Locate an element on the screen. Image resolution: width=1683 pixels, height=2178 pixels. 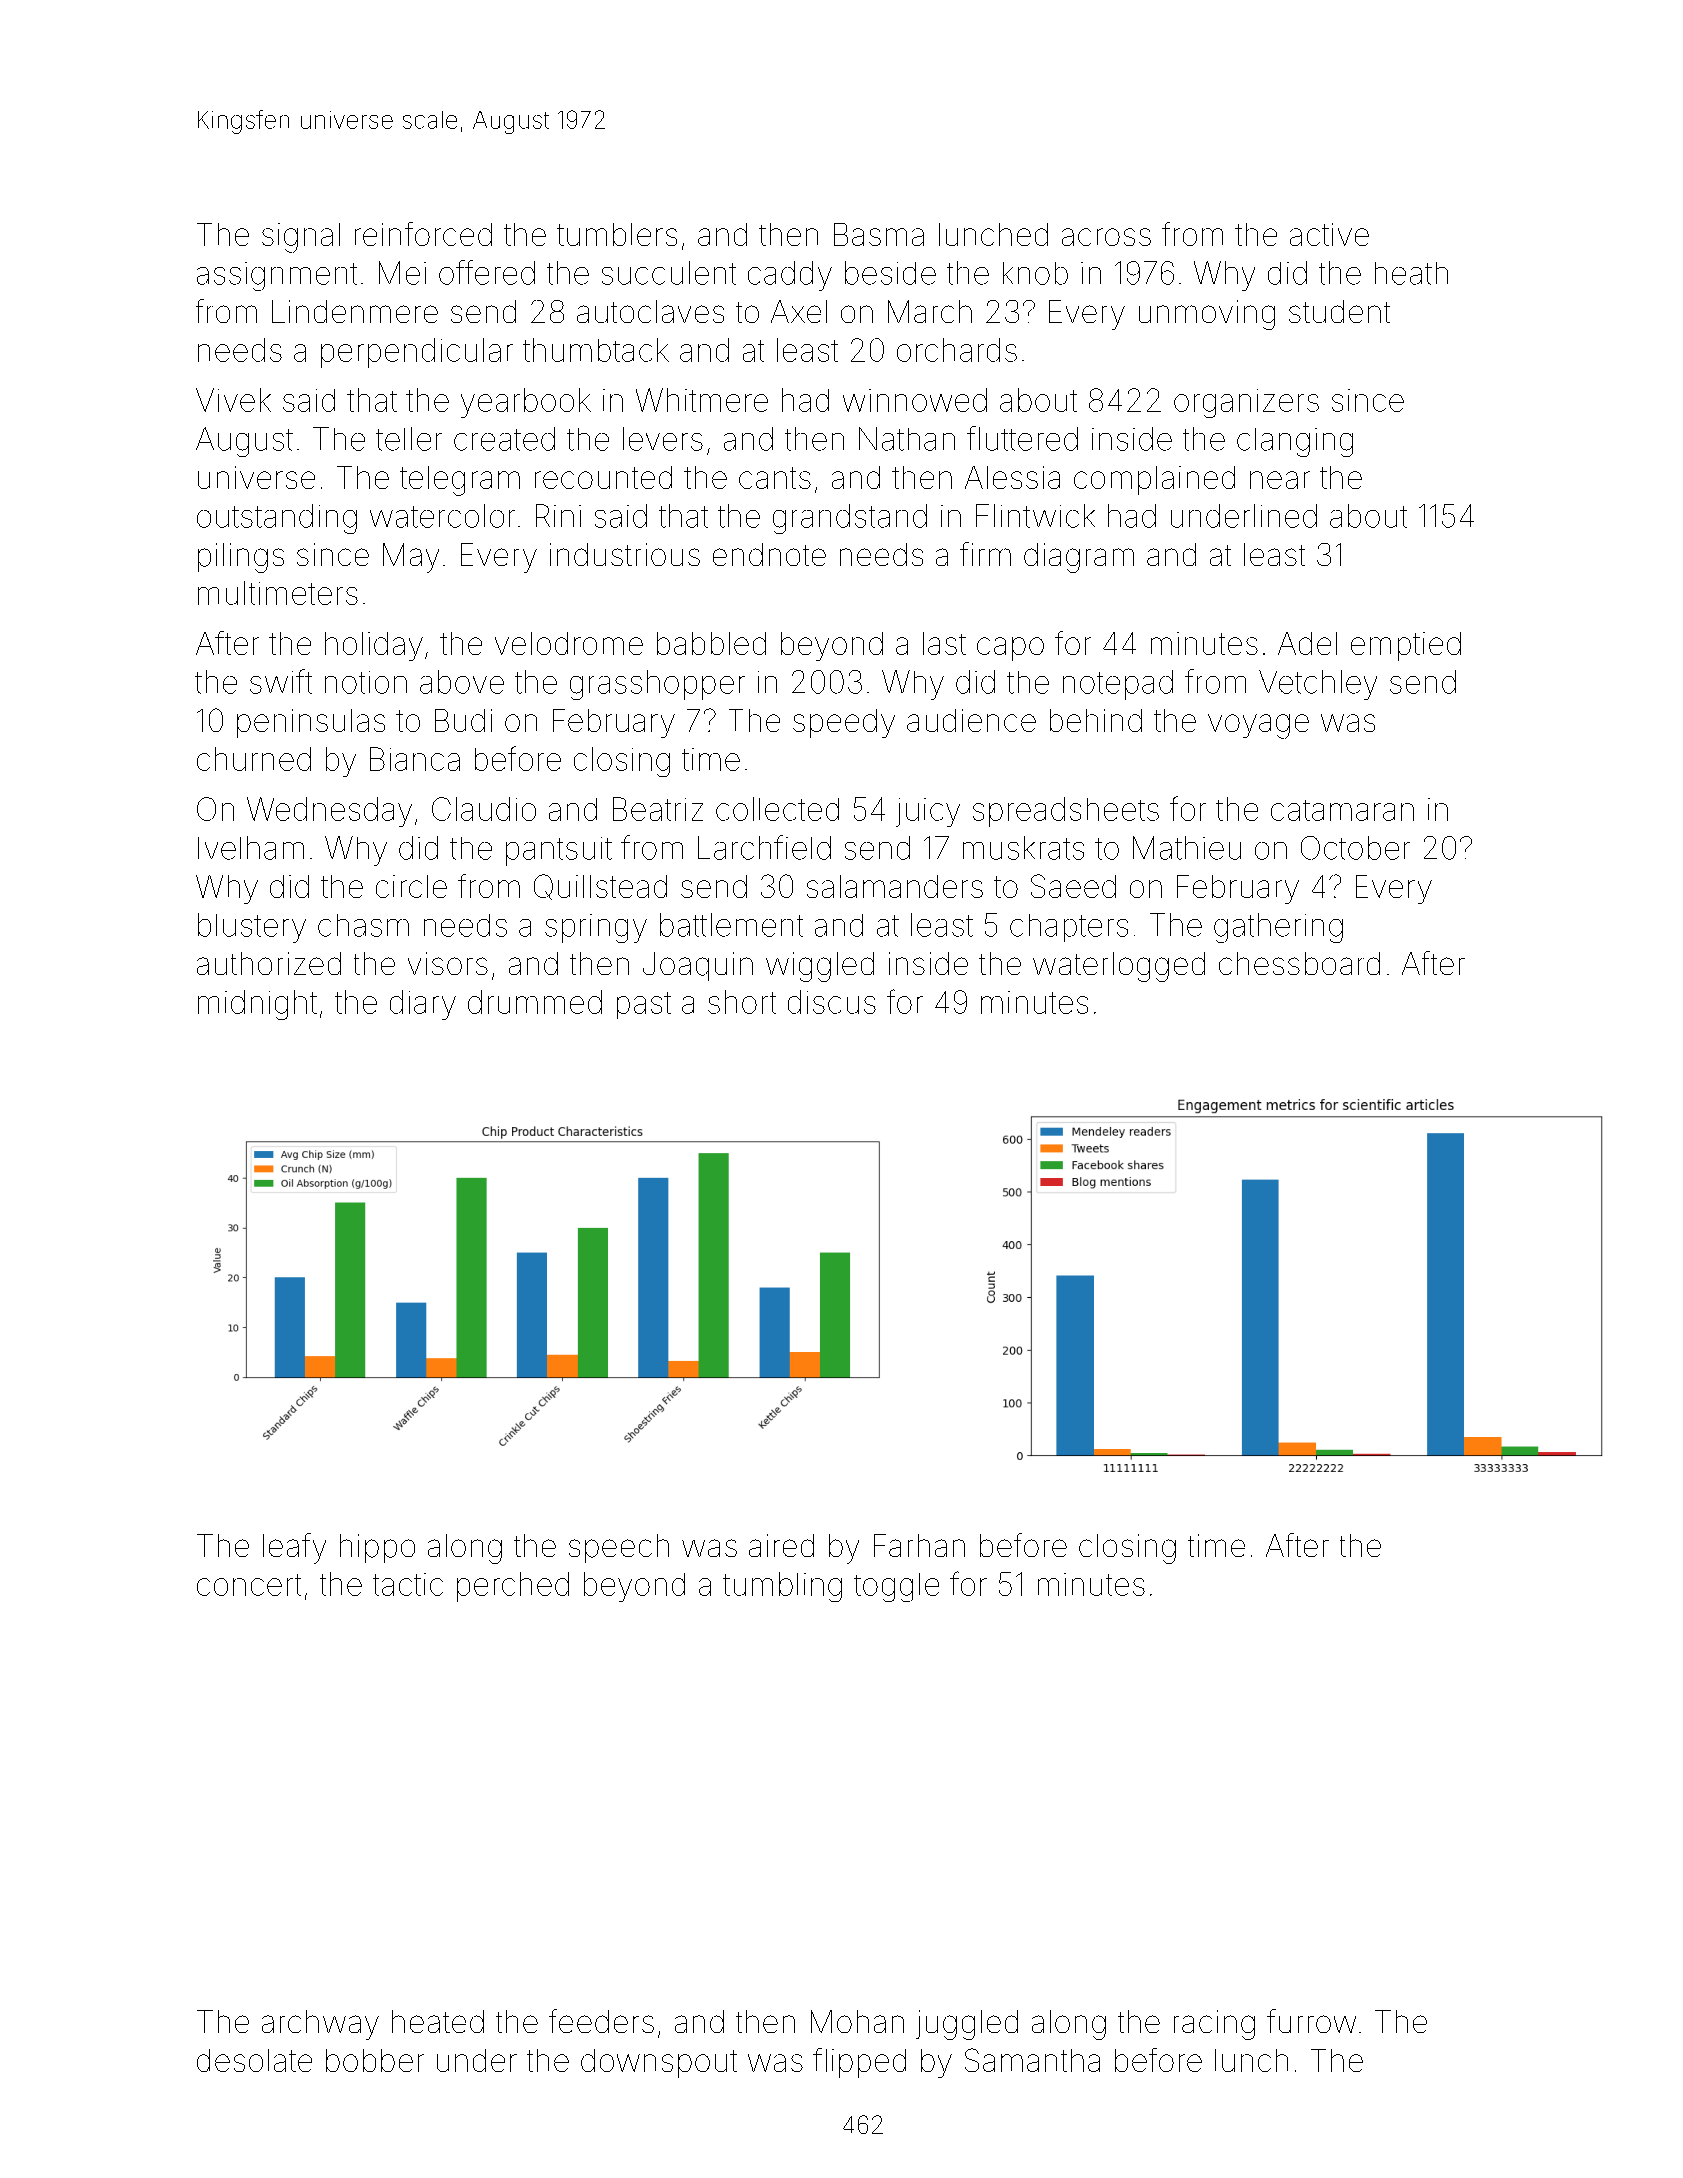
Mathieu is located at coordinates (1187, 848).
